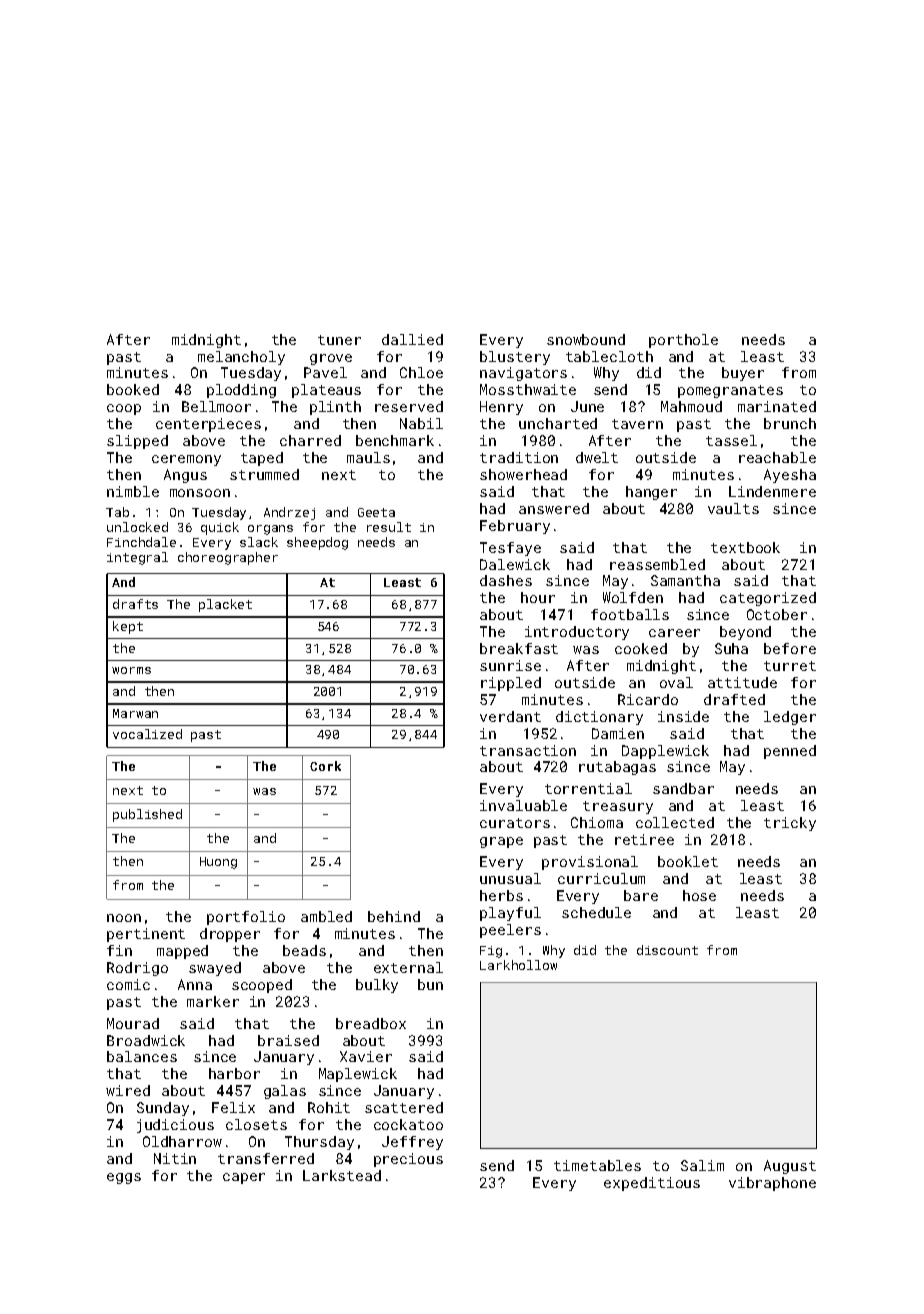 The height and width of the screenshot is (1314, 924). What do you see at coordinates (325, 766) in the screenshot?
I see `Cork` at bounding box center [325, 766].
